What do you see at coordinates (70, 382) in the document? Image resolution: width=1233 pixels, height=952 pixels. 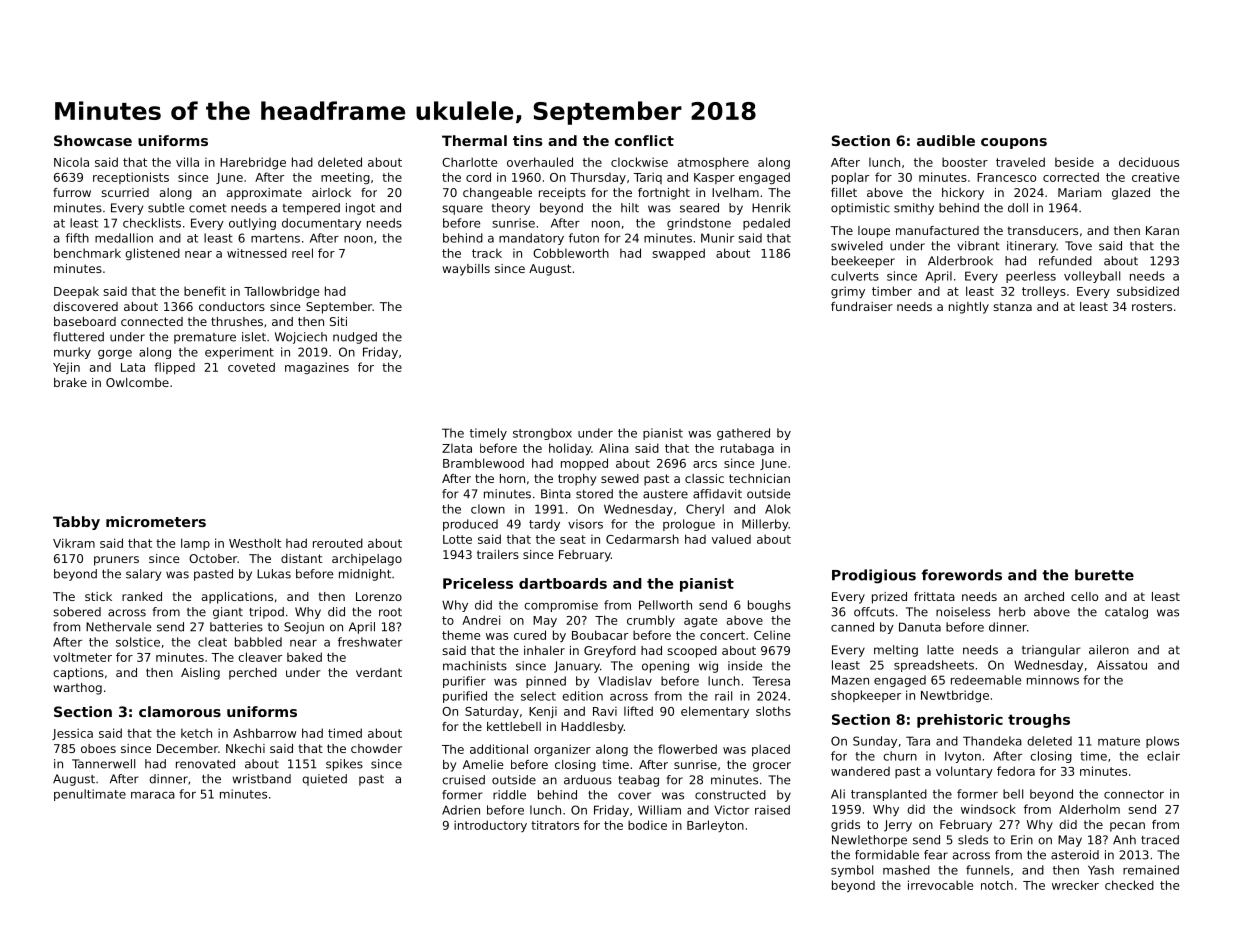 I see `brake` at bounding box center [70, 382].
